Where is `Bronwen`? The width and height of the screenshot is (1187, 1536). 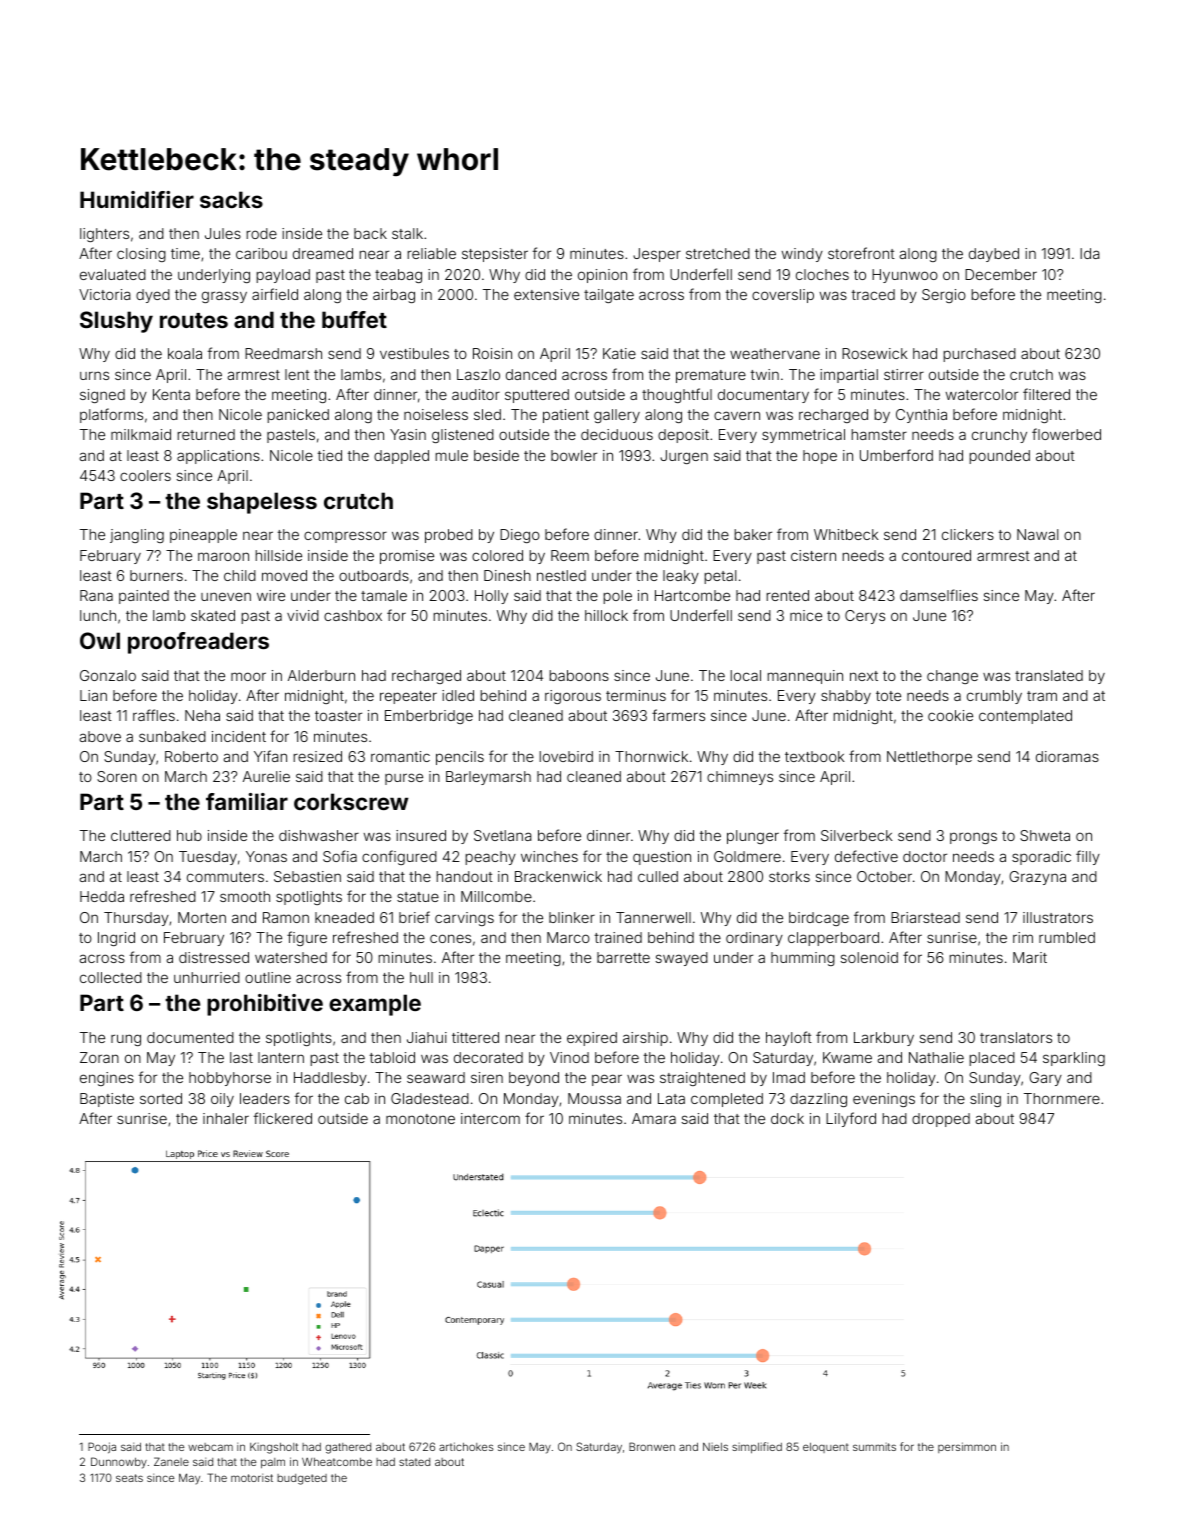
Bronwen is located at coordinates (652, 1446).
